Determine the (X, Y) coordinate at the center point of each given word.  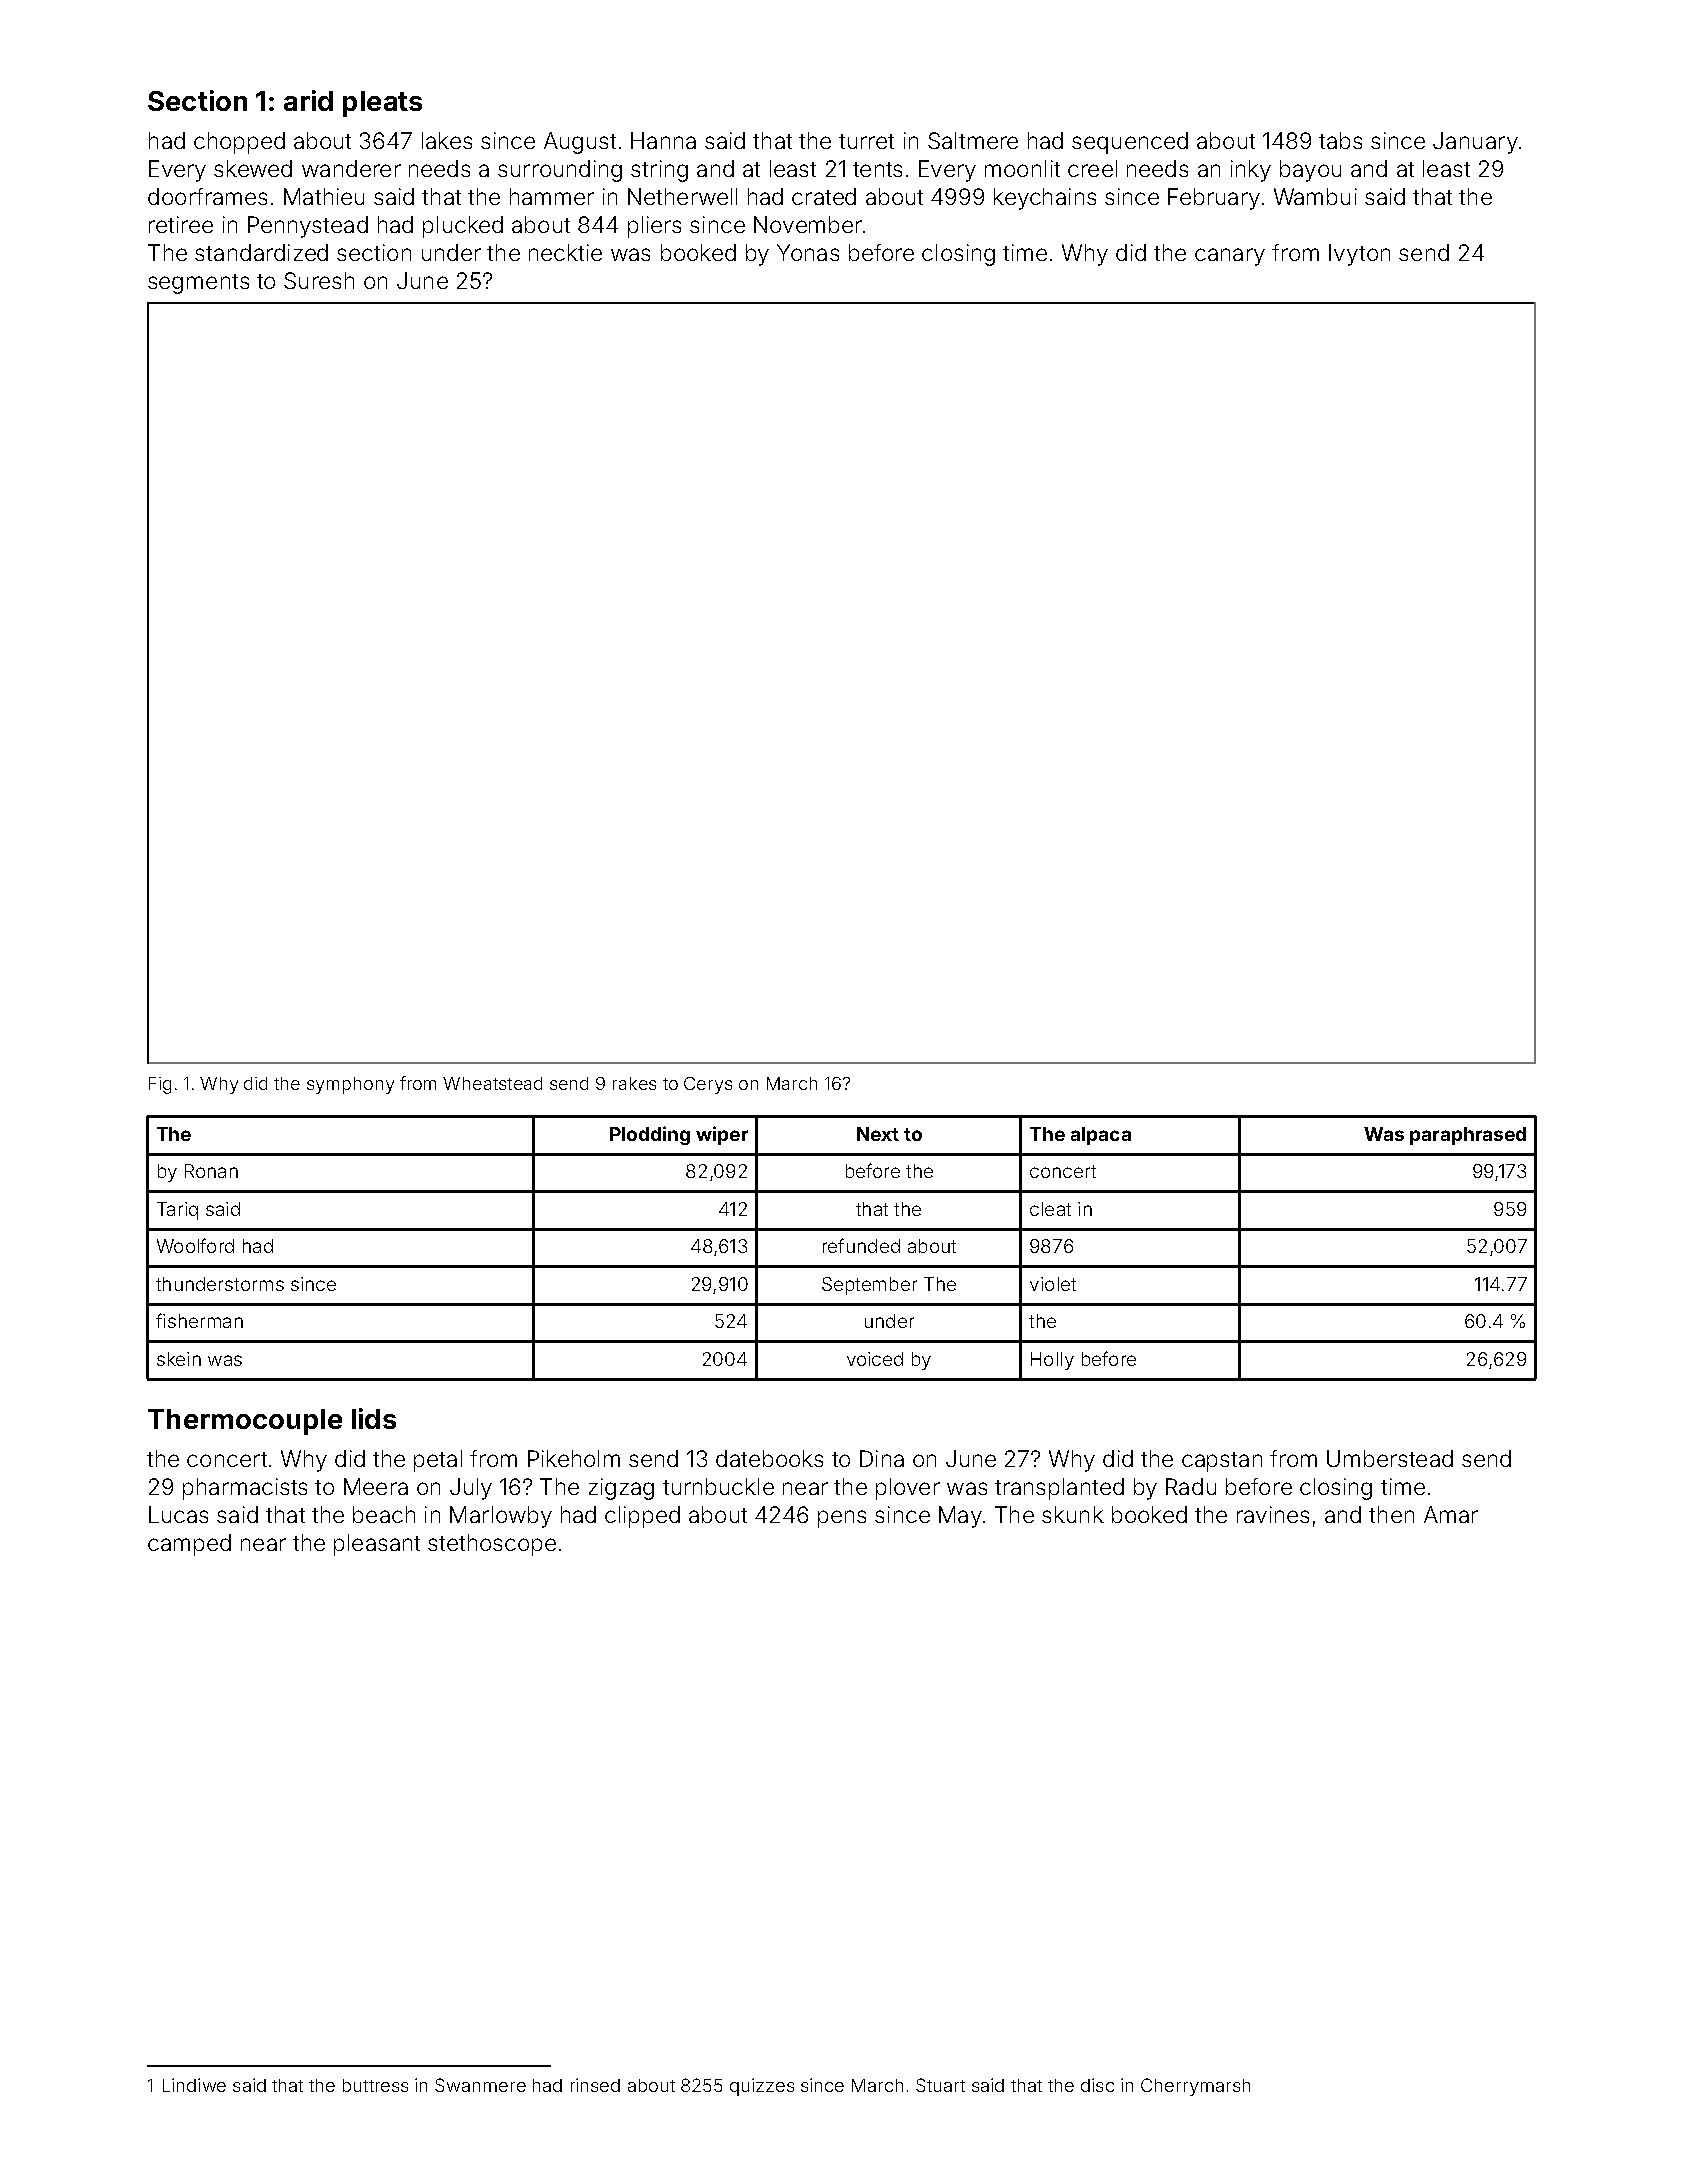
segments (198, 284)
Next (878, 1134)
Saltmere (973, 140)
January (1475, 143)
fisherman (199, 1320)
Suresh (319, 280)
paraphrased (1468, 1136)
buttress (375, 2085)
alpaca (1101, 1136)
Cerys (708, 1085)
